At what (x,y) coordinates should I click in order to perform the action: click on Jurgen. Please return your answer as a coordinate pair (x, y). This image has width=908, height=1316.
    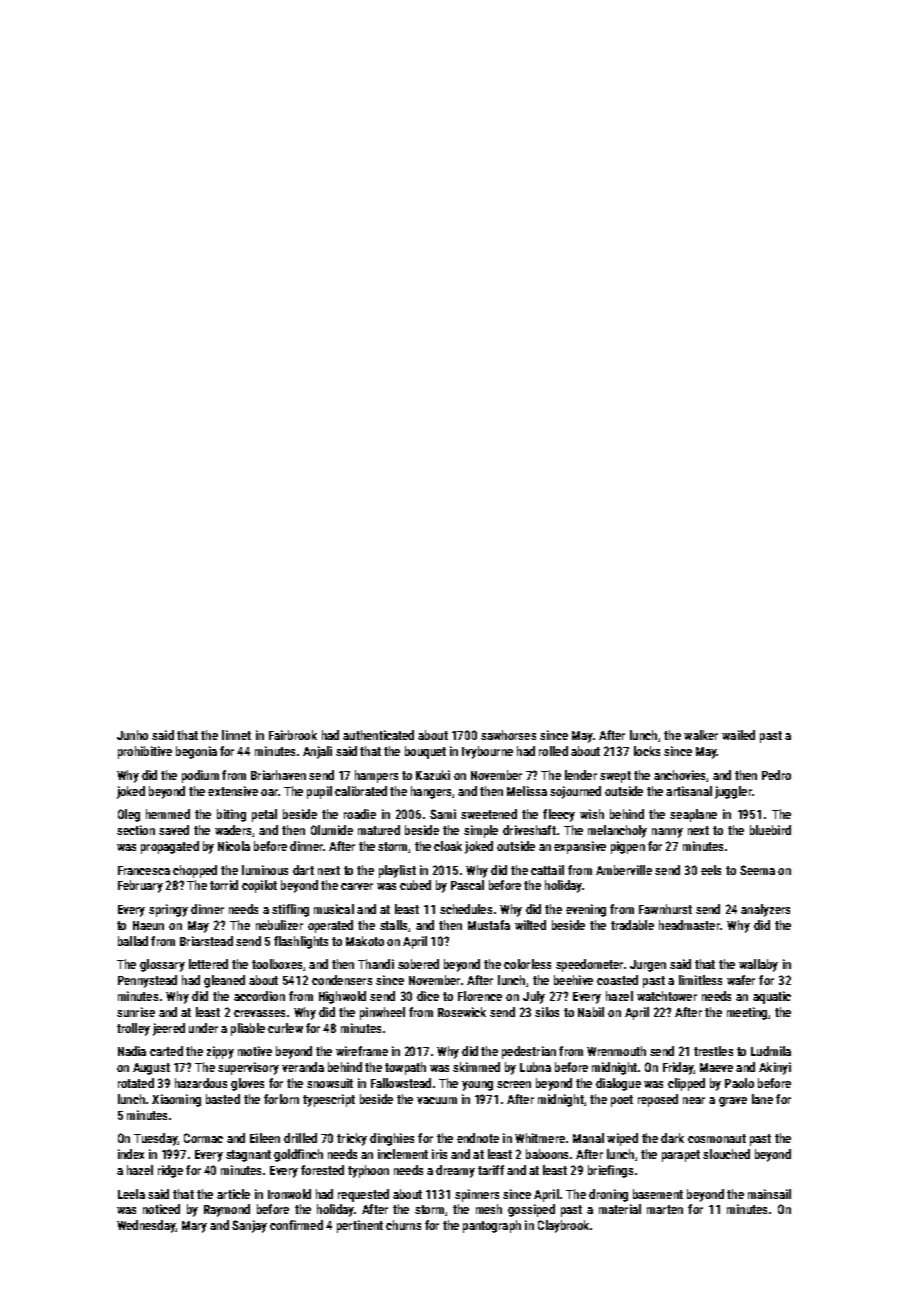
    Looking at the image, I should click on (648, 966).
